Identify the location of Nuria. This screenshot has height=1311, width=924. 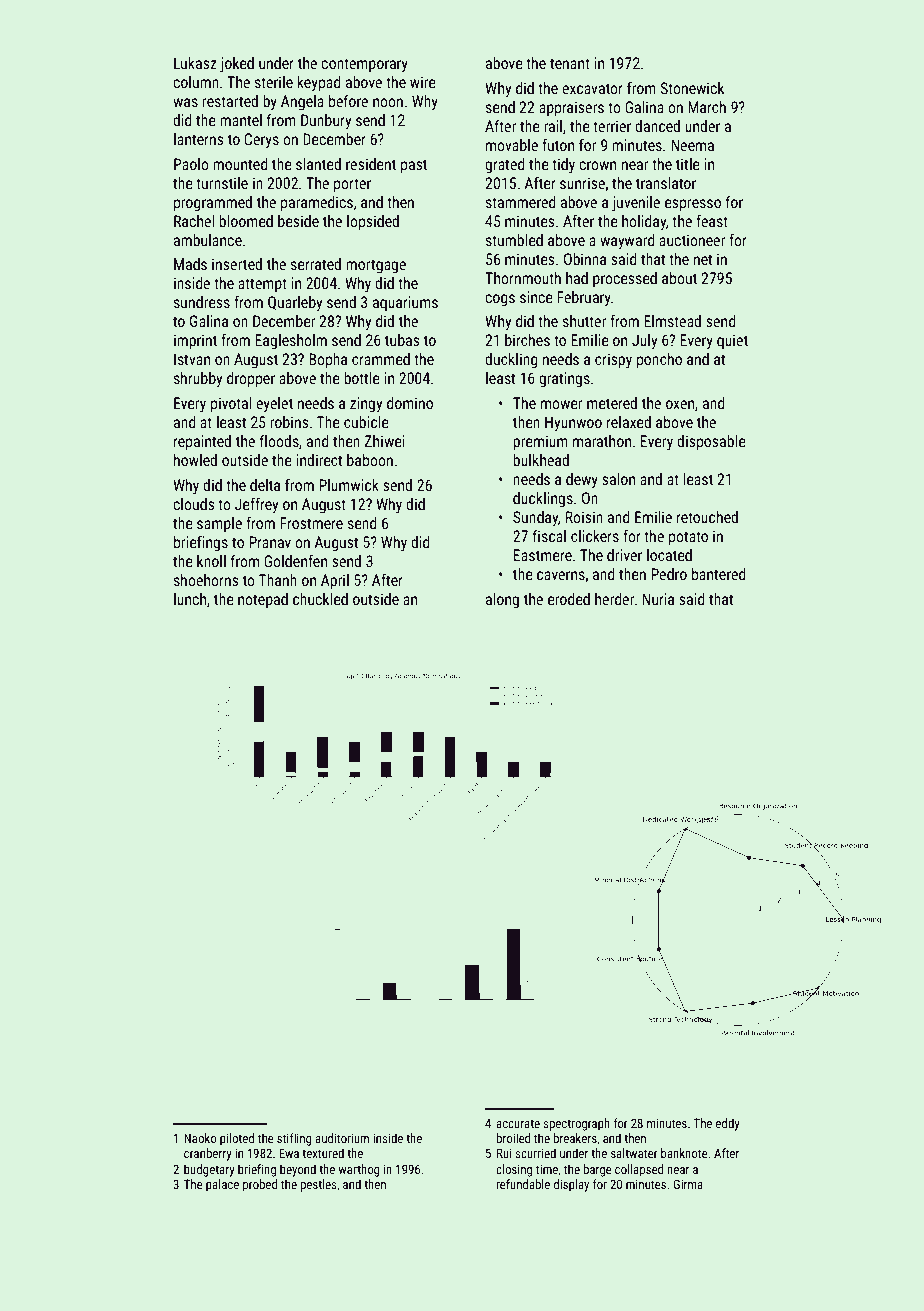
(658, 599).
